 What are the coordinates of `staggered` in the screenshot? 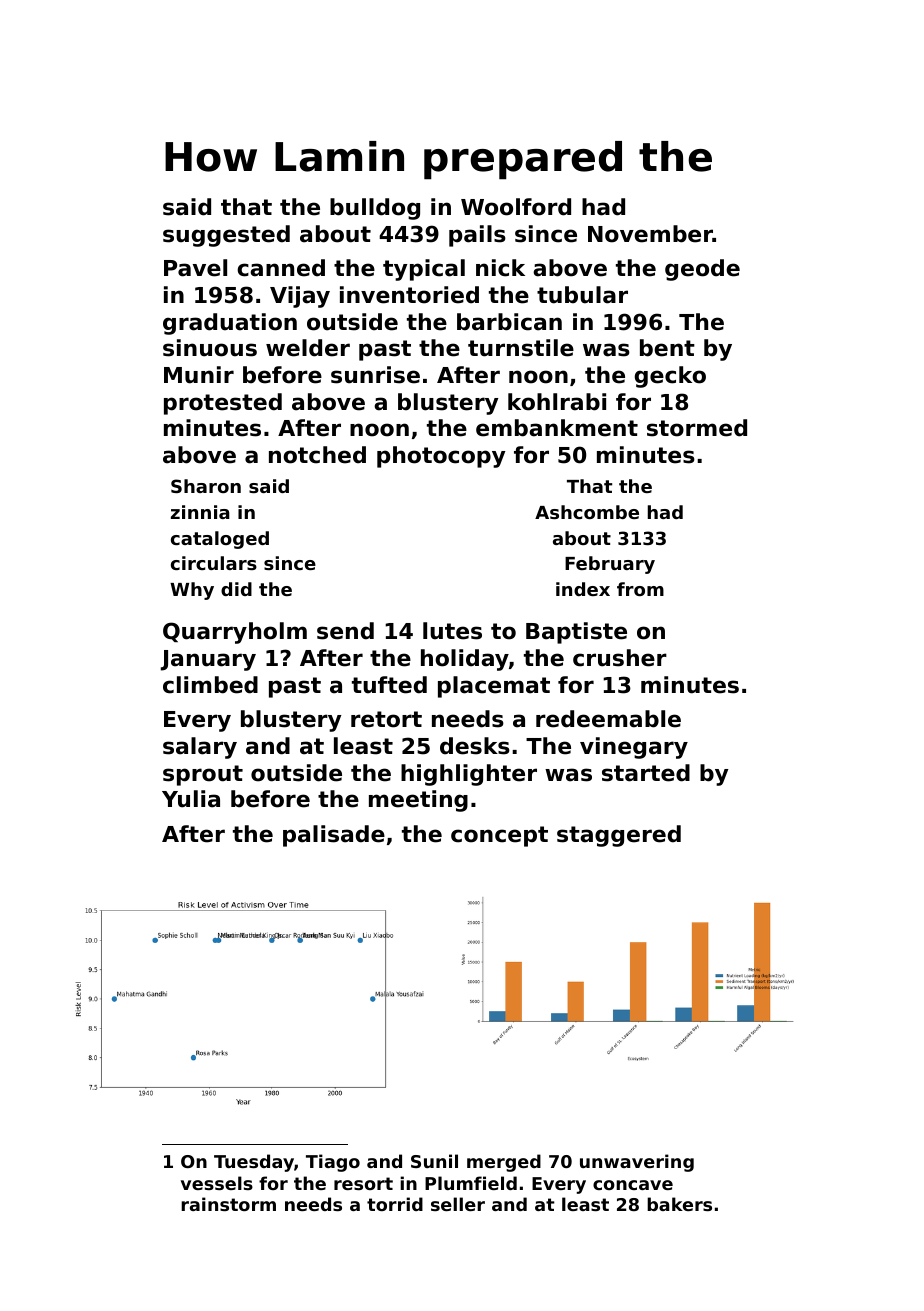 It's located at (619, 836).
